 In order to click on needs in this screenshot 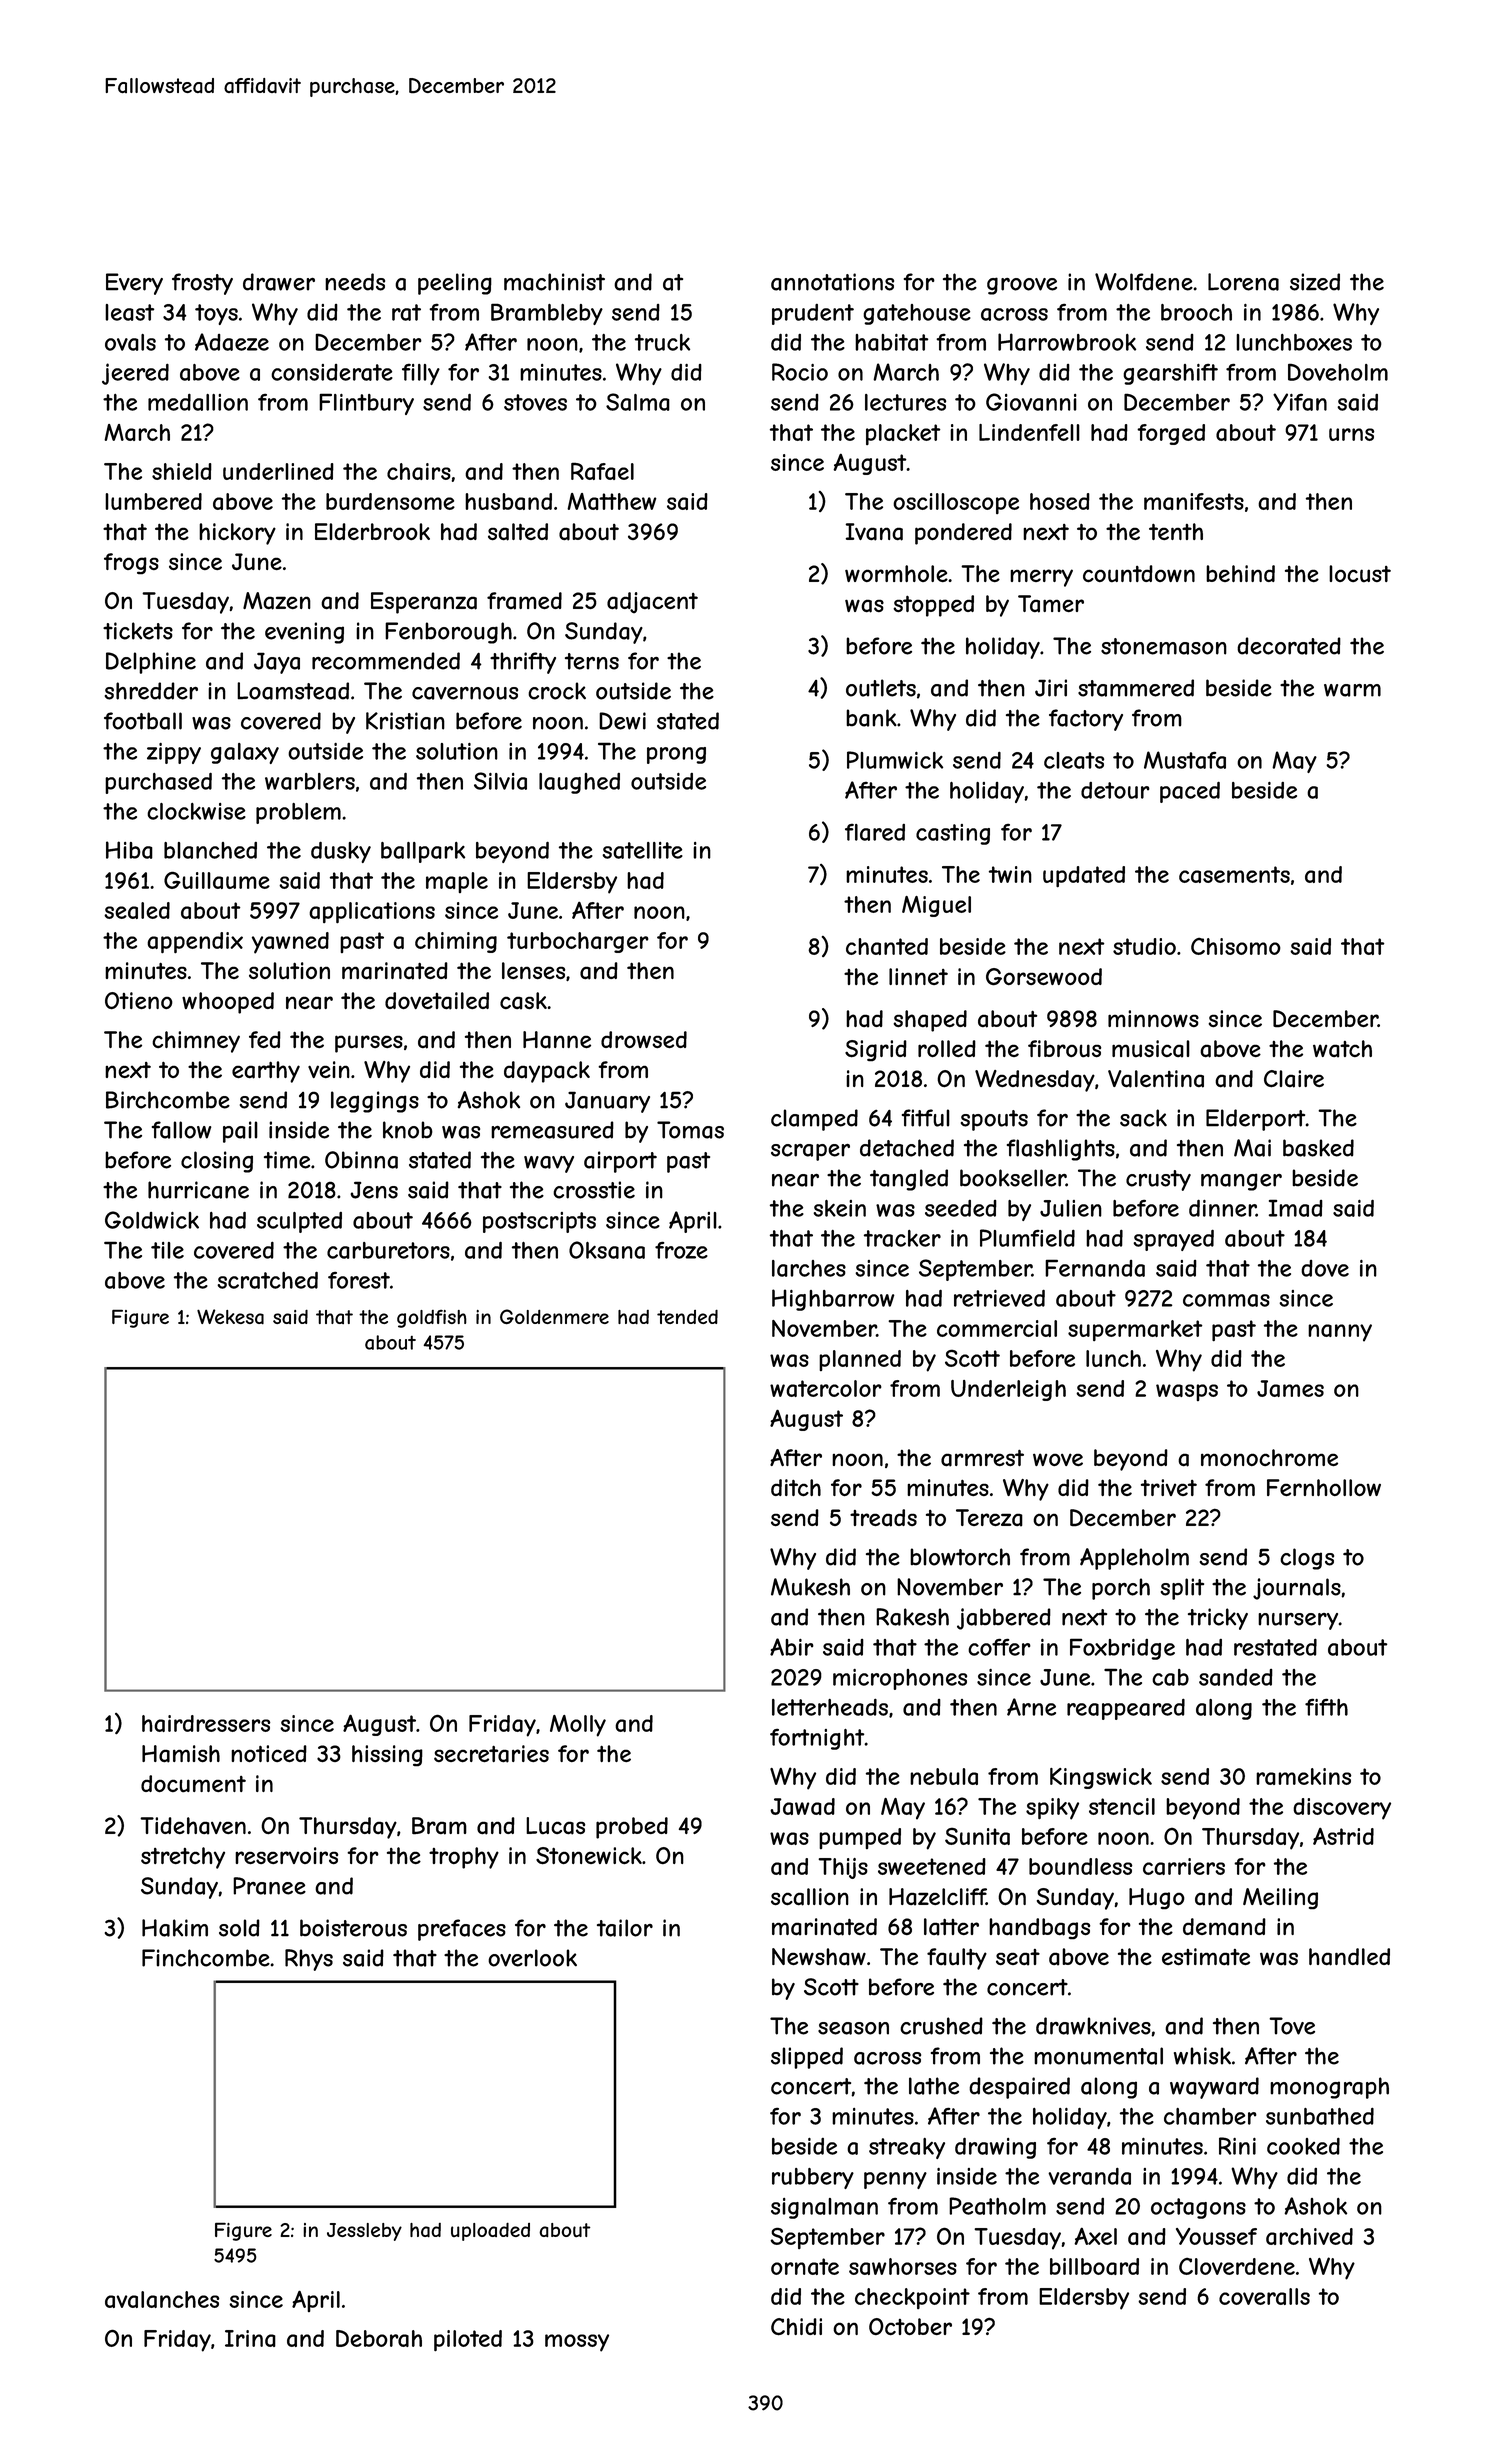, I will do `click(355, 282)`.
